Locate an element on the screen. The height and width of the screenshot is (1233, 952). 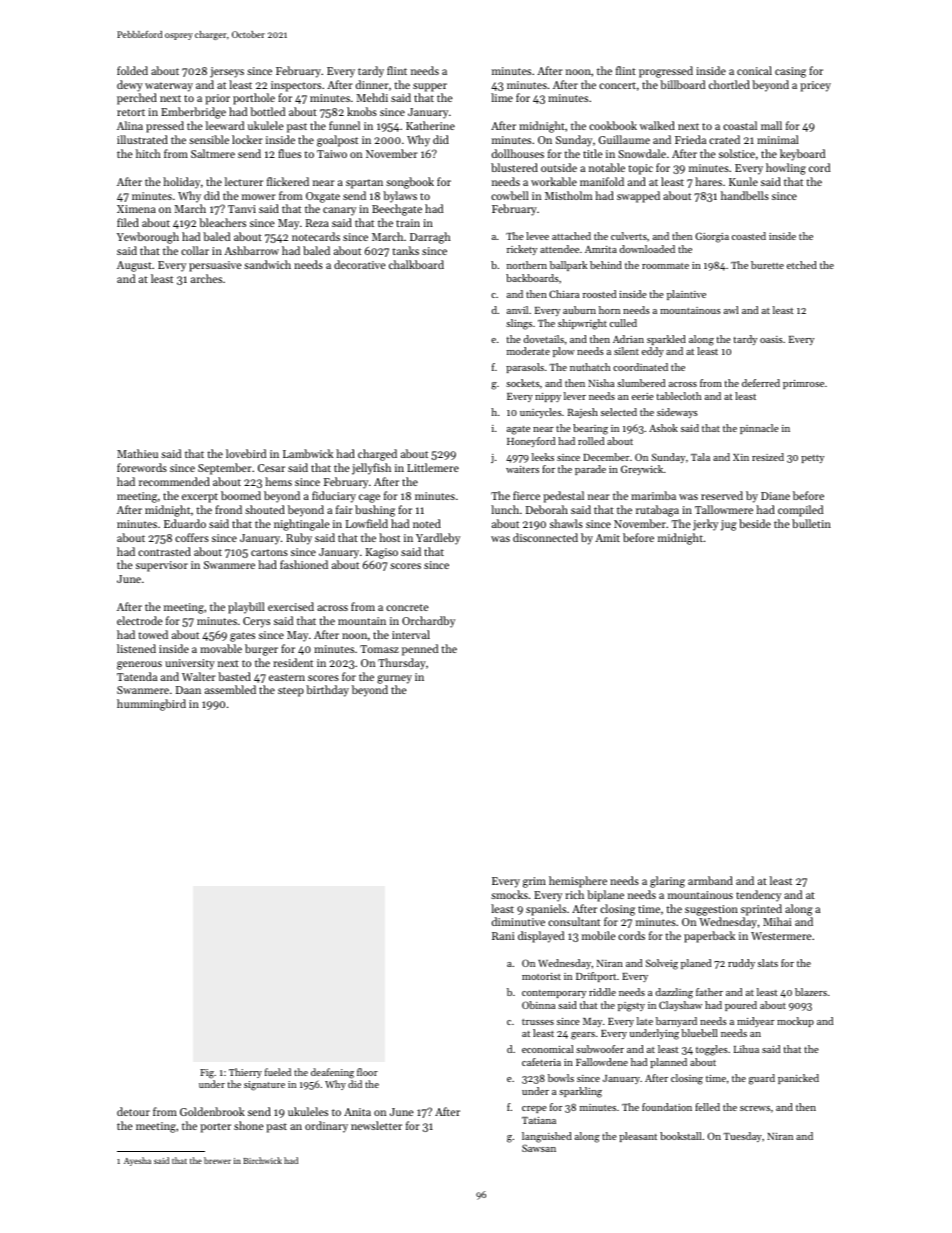
glaring is located at coordinates (667, 882).
